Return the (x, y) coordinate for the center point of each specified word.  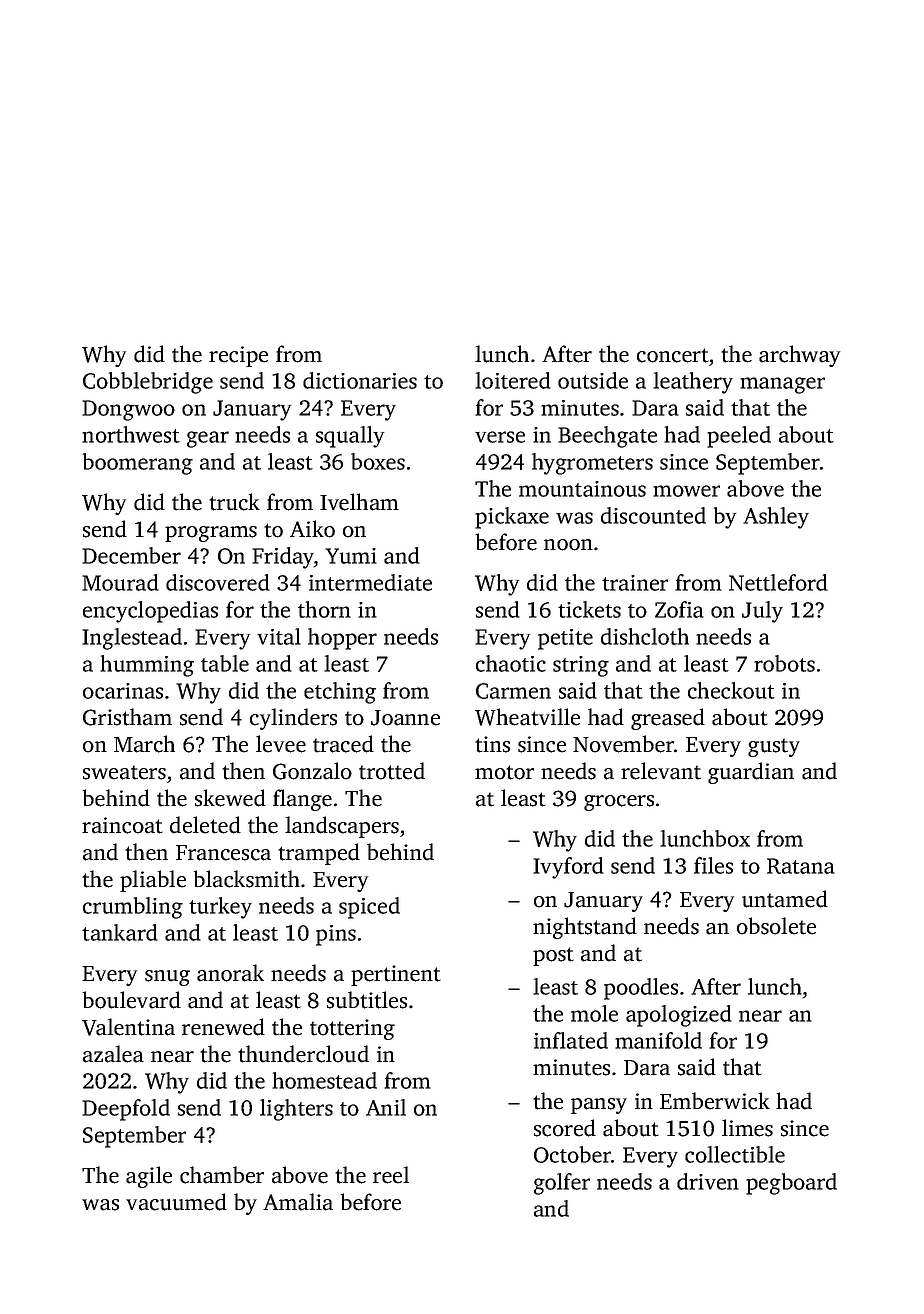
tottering (352, 1029)
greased (668, 719)
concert (673, 355)
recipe (238, 356)
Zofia (679, 609)
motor (504, 772)
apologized (679, 1016)
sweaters (124, 772)
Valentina (128, 1027)
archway (799, 356)
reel (391, 1175)
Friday (283, 558)
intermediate (370, 582)
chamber (222, 1175)
